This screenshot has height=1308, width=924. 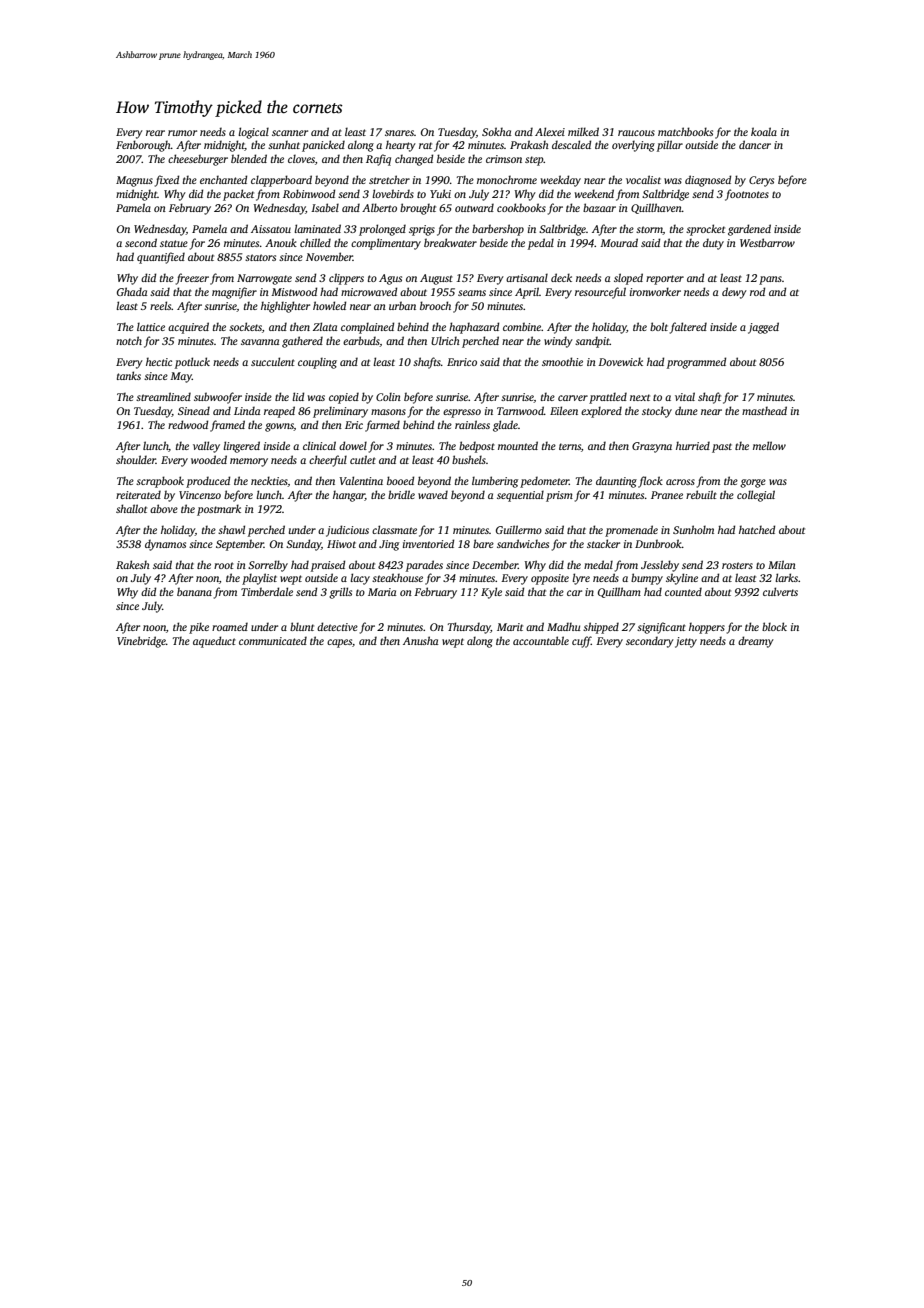 What do you see at coordinates (401, 494) in the screenshot?
I see `bridle` at bounding box center [401, 494].
